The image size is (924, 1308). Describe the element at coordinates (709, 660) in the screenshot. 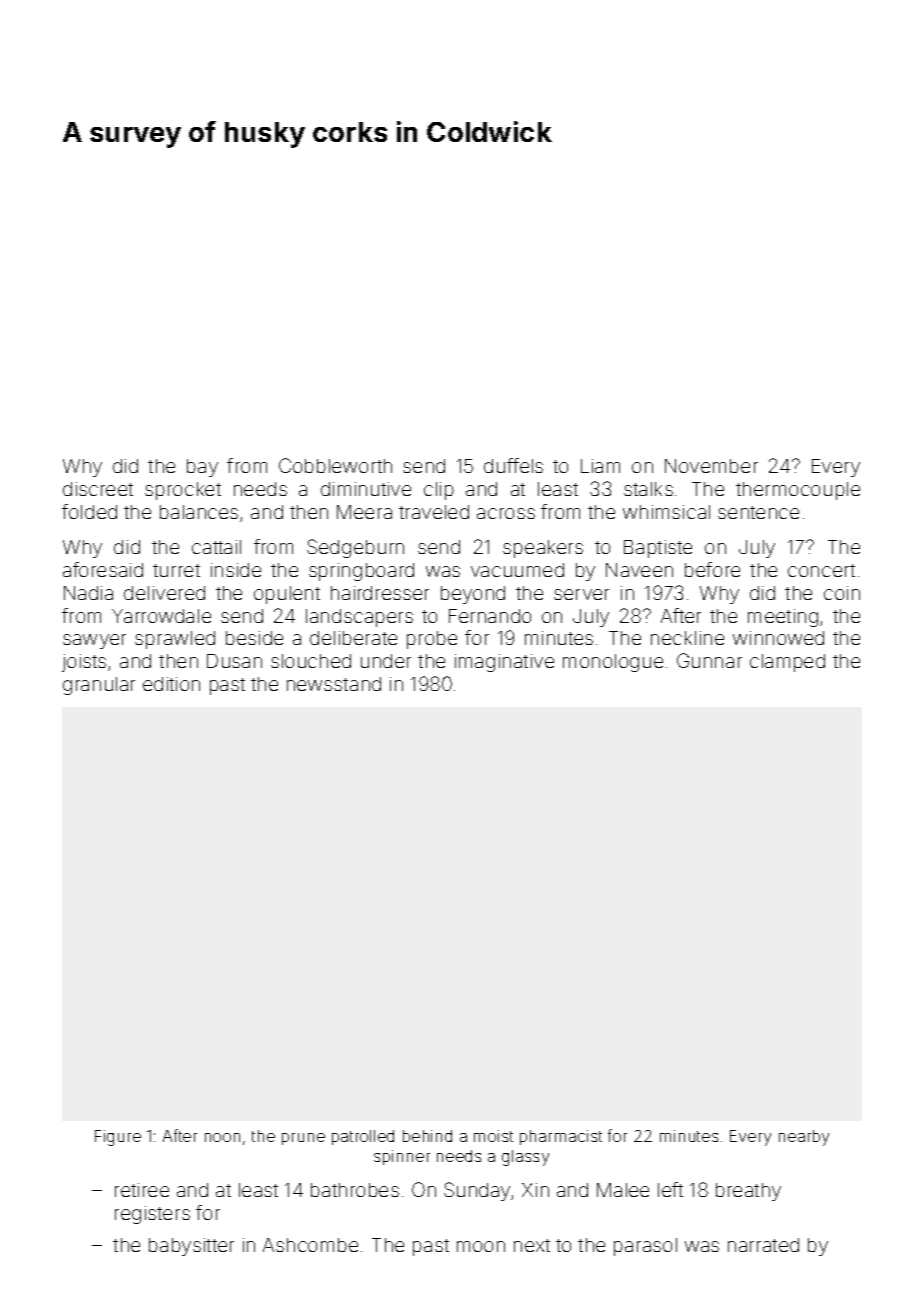

I see `Gunnar` at that location.
